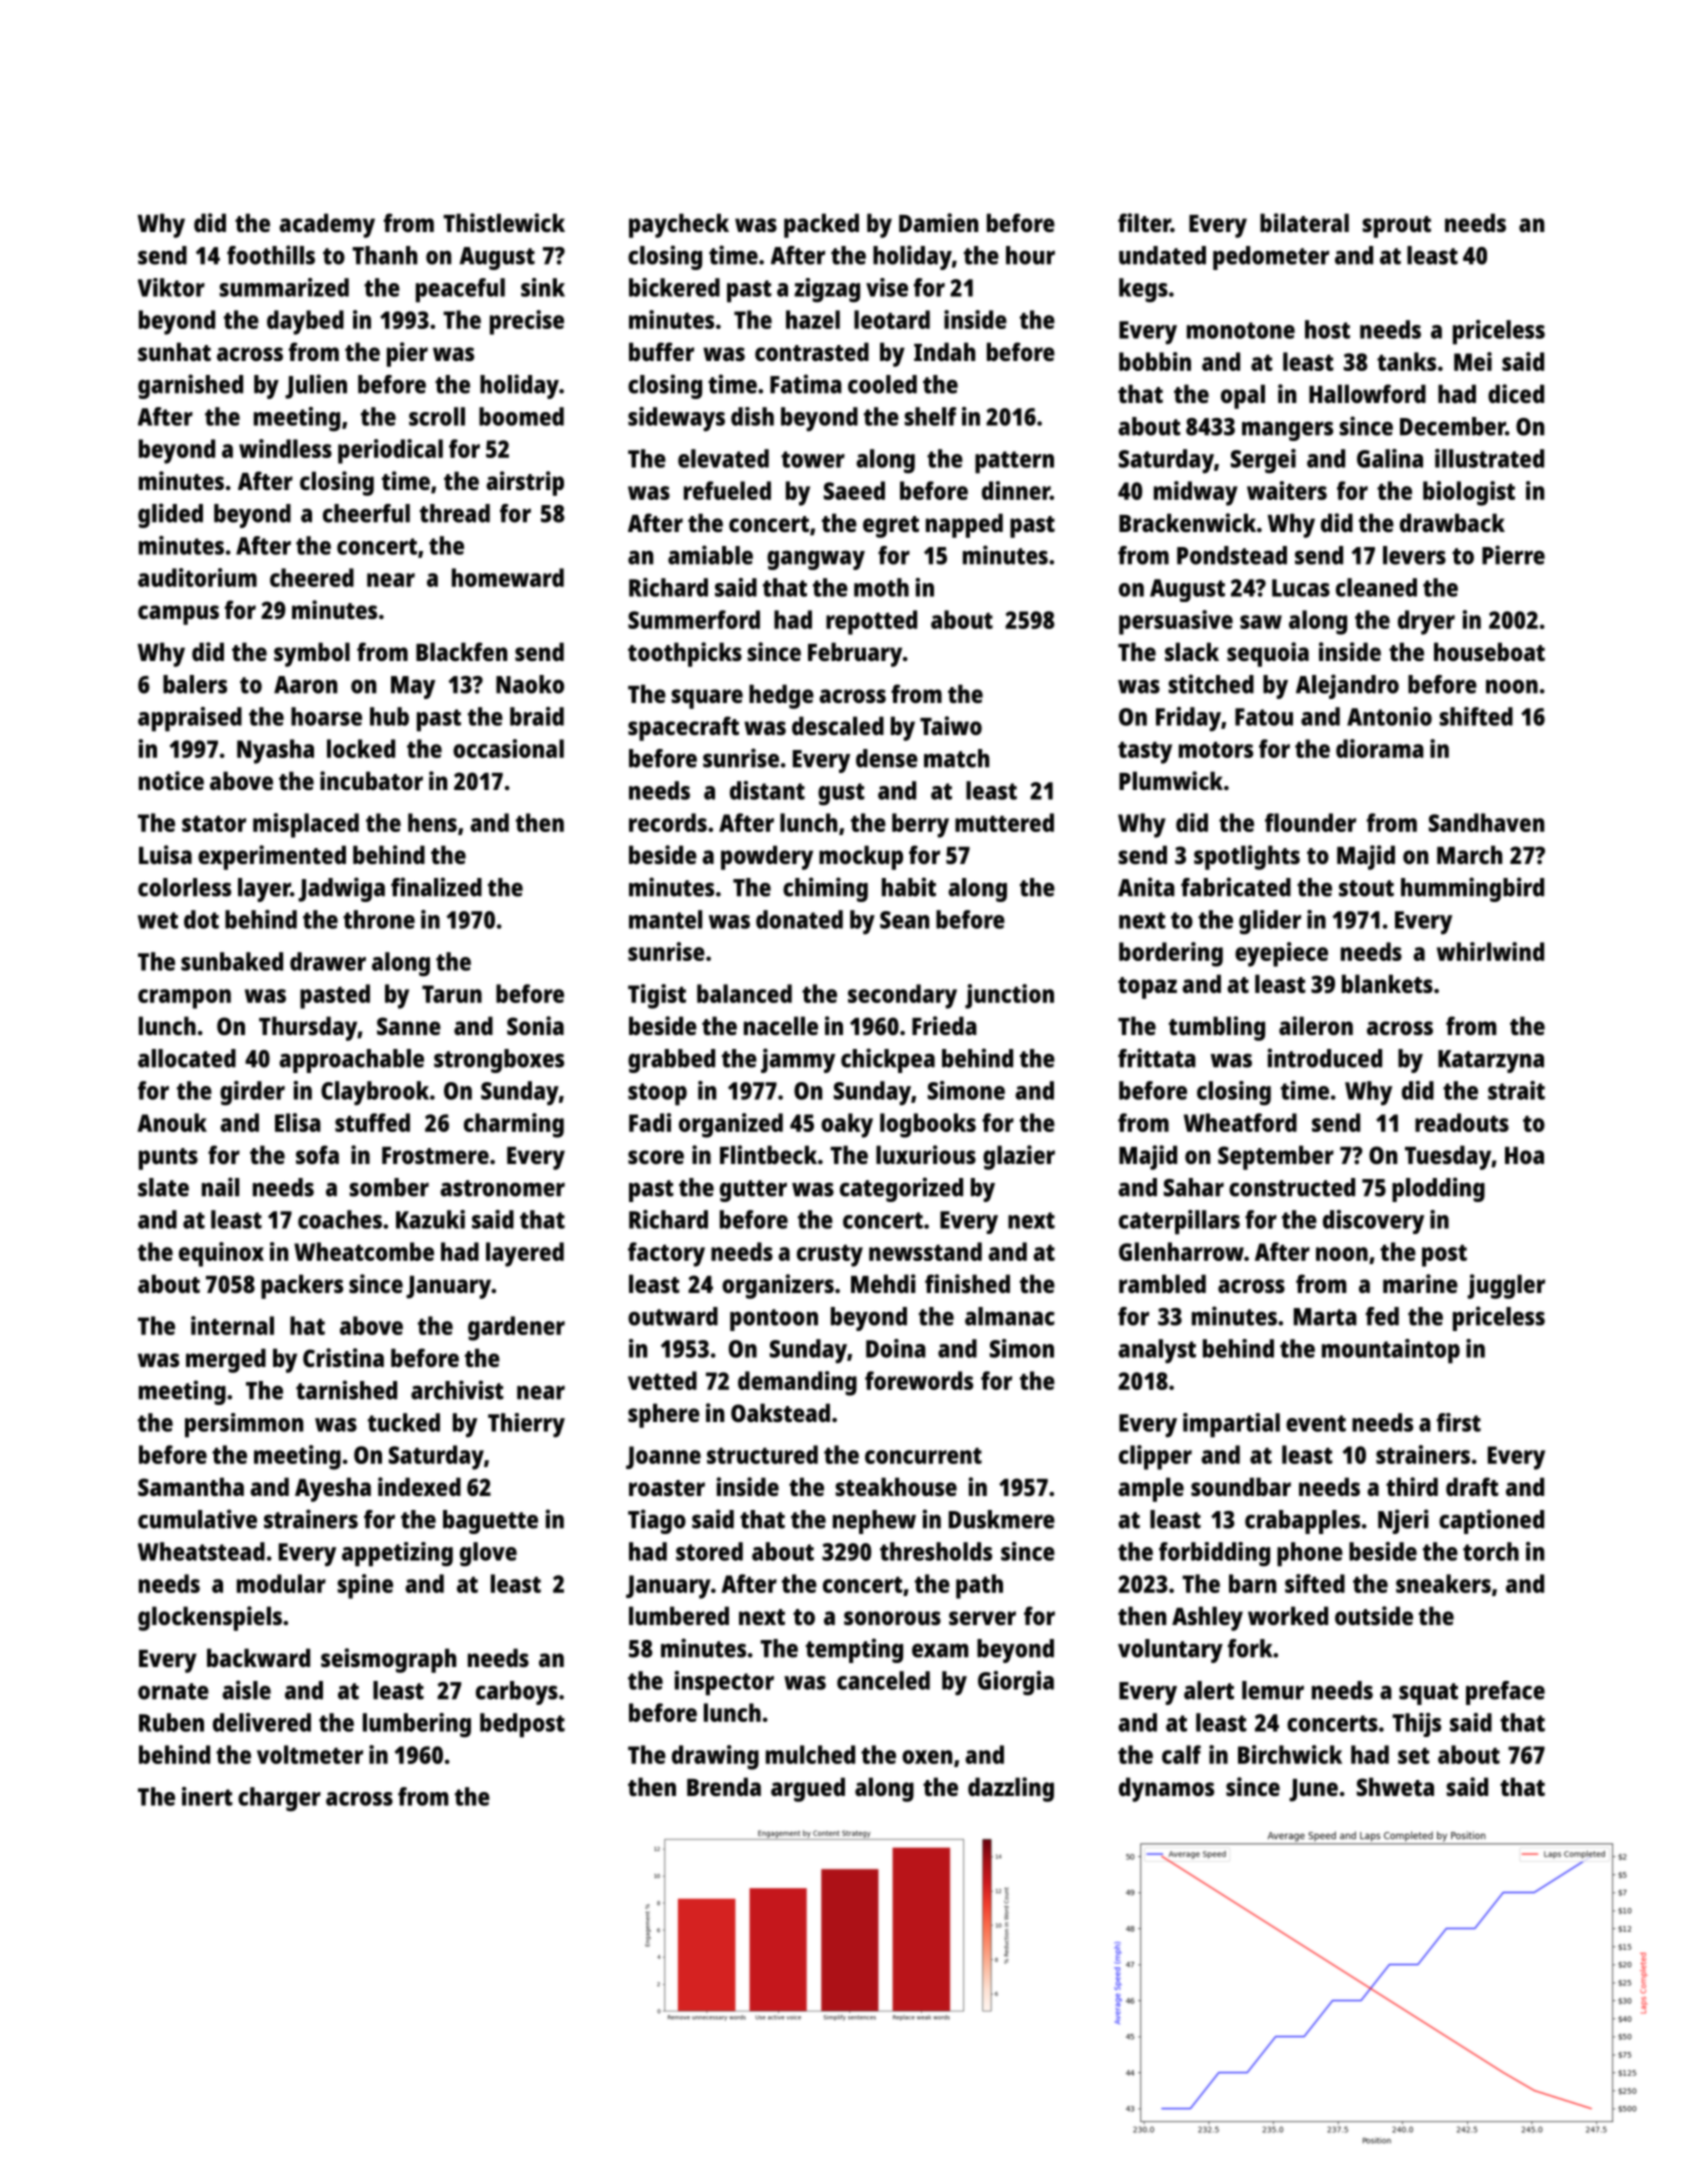 This document has width=1683, height=2178. Describe the element at coordinates (896, 1348) in the document. I see `Doina` at that location.
